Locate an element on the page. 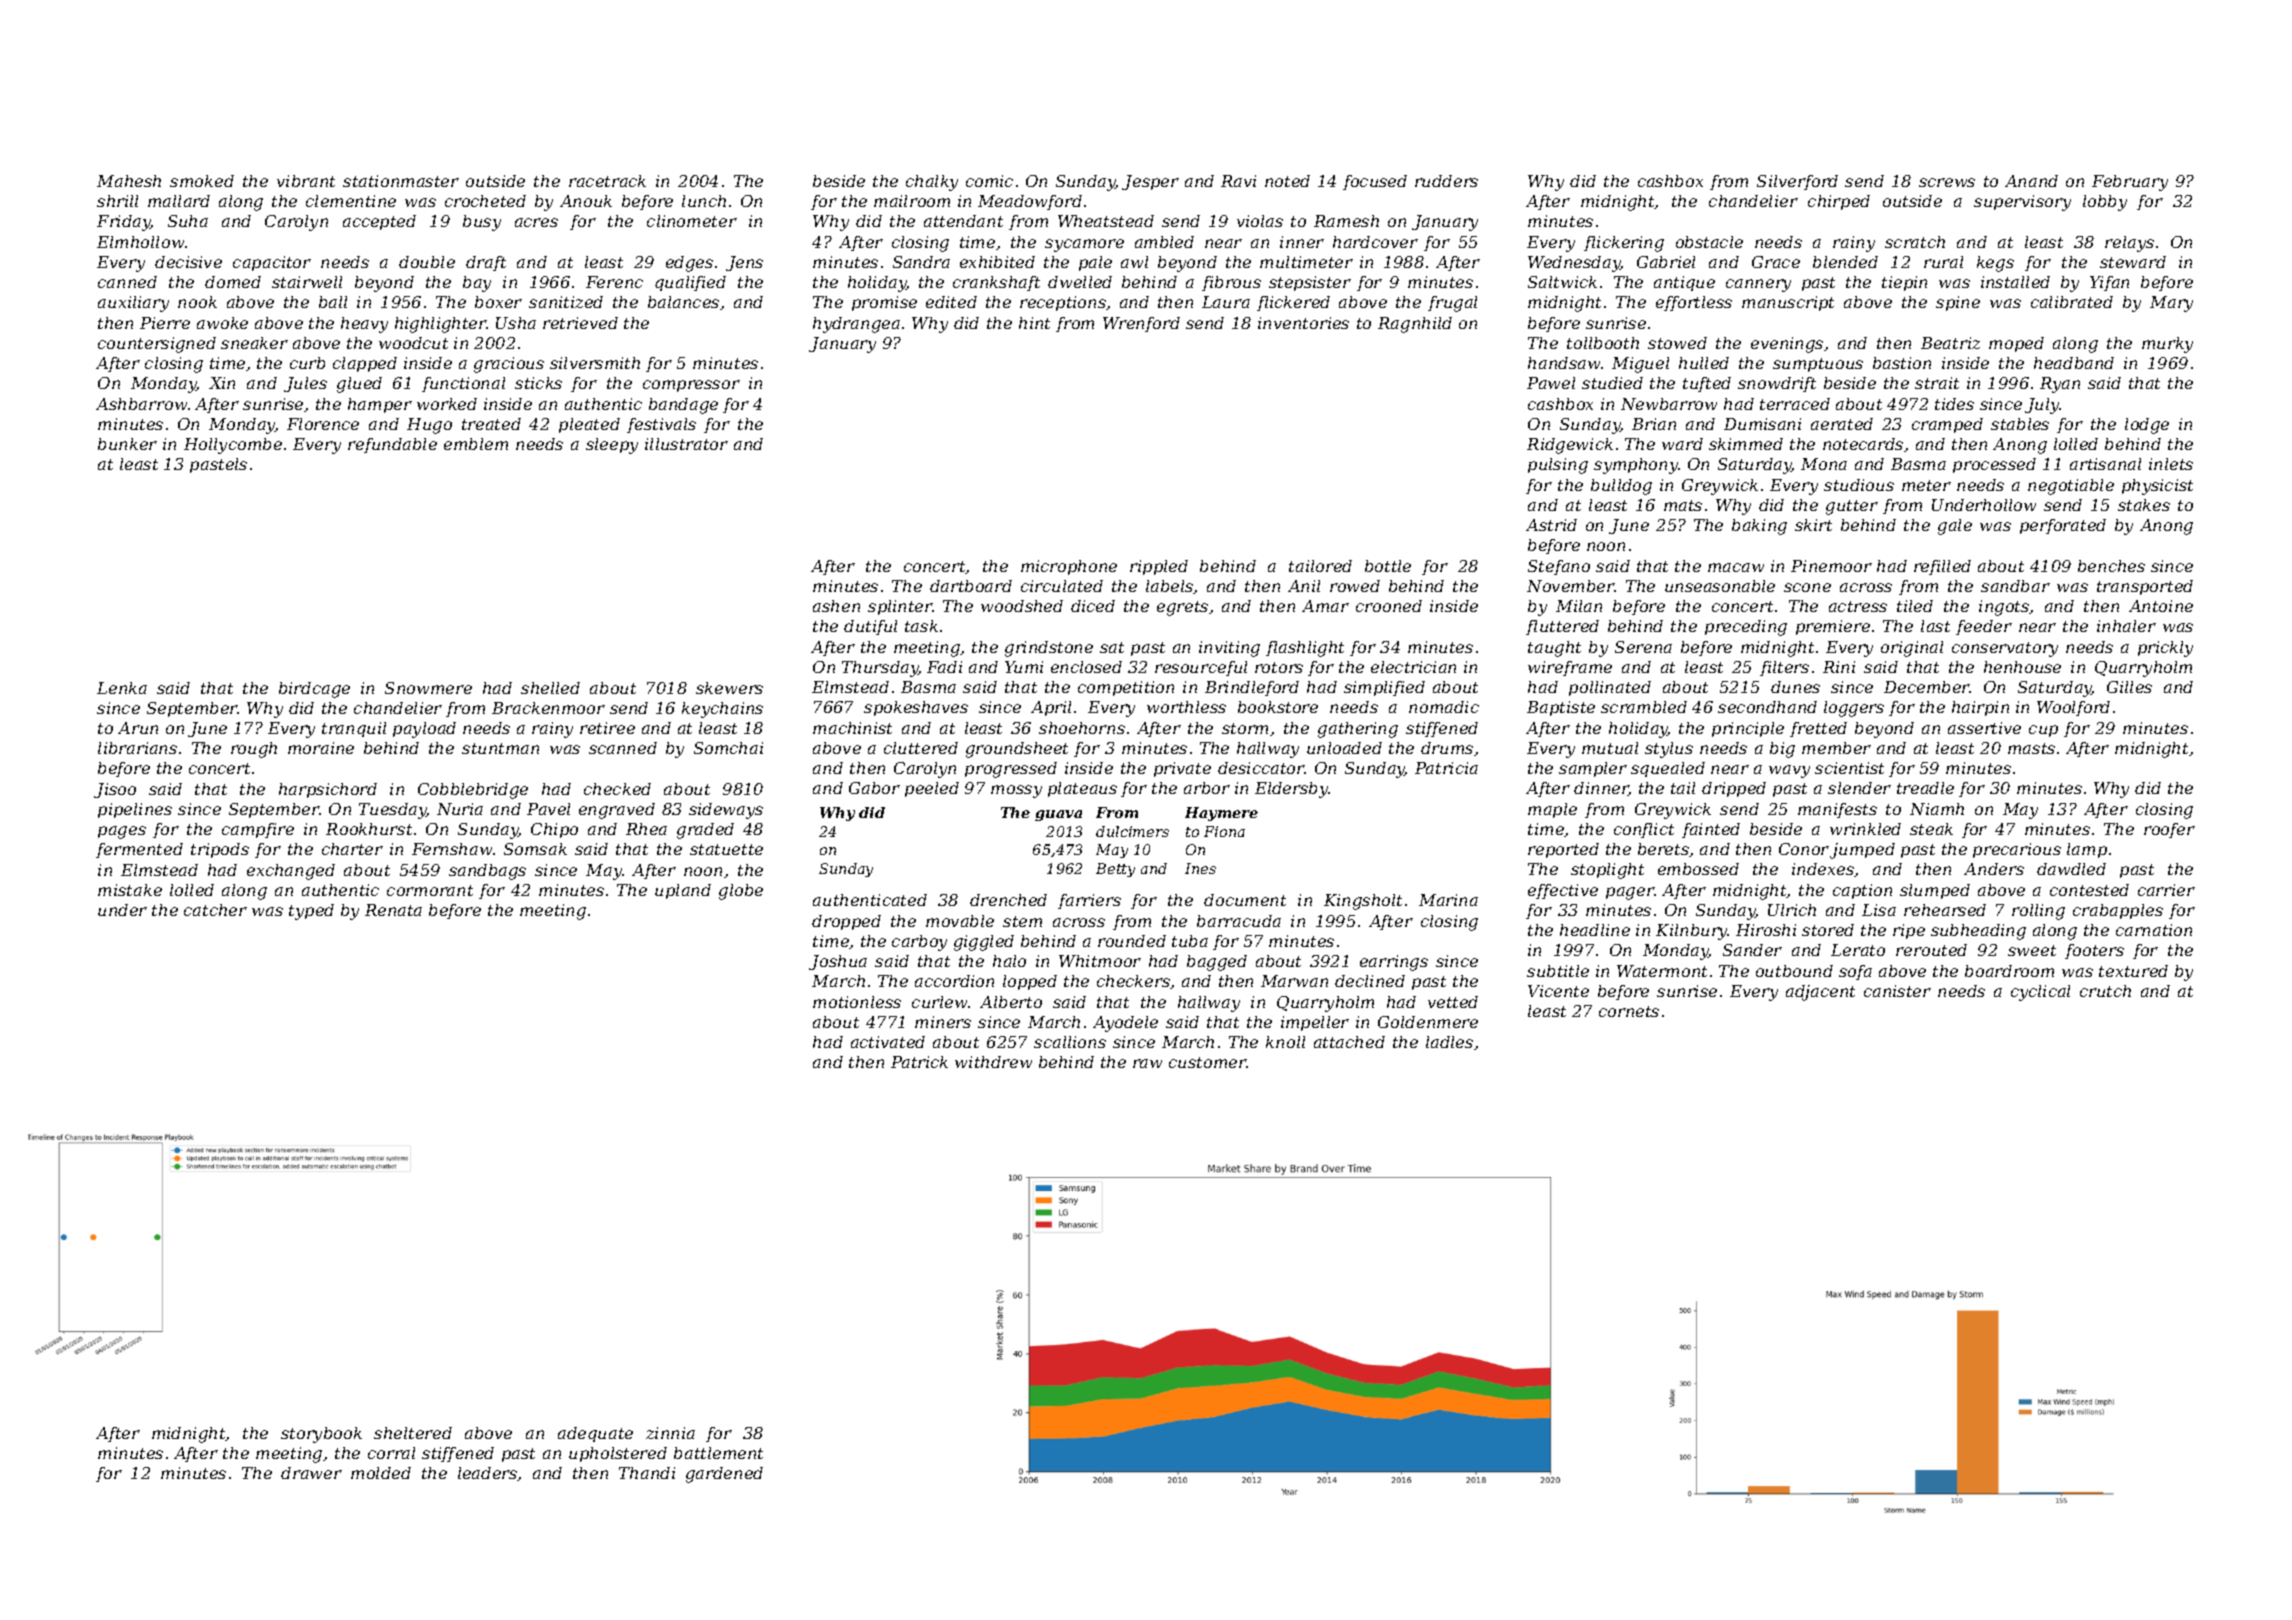 This document has width=2292, height=1620. stowed is located at coordinates (1677, 343).
